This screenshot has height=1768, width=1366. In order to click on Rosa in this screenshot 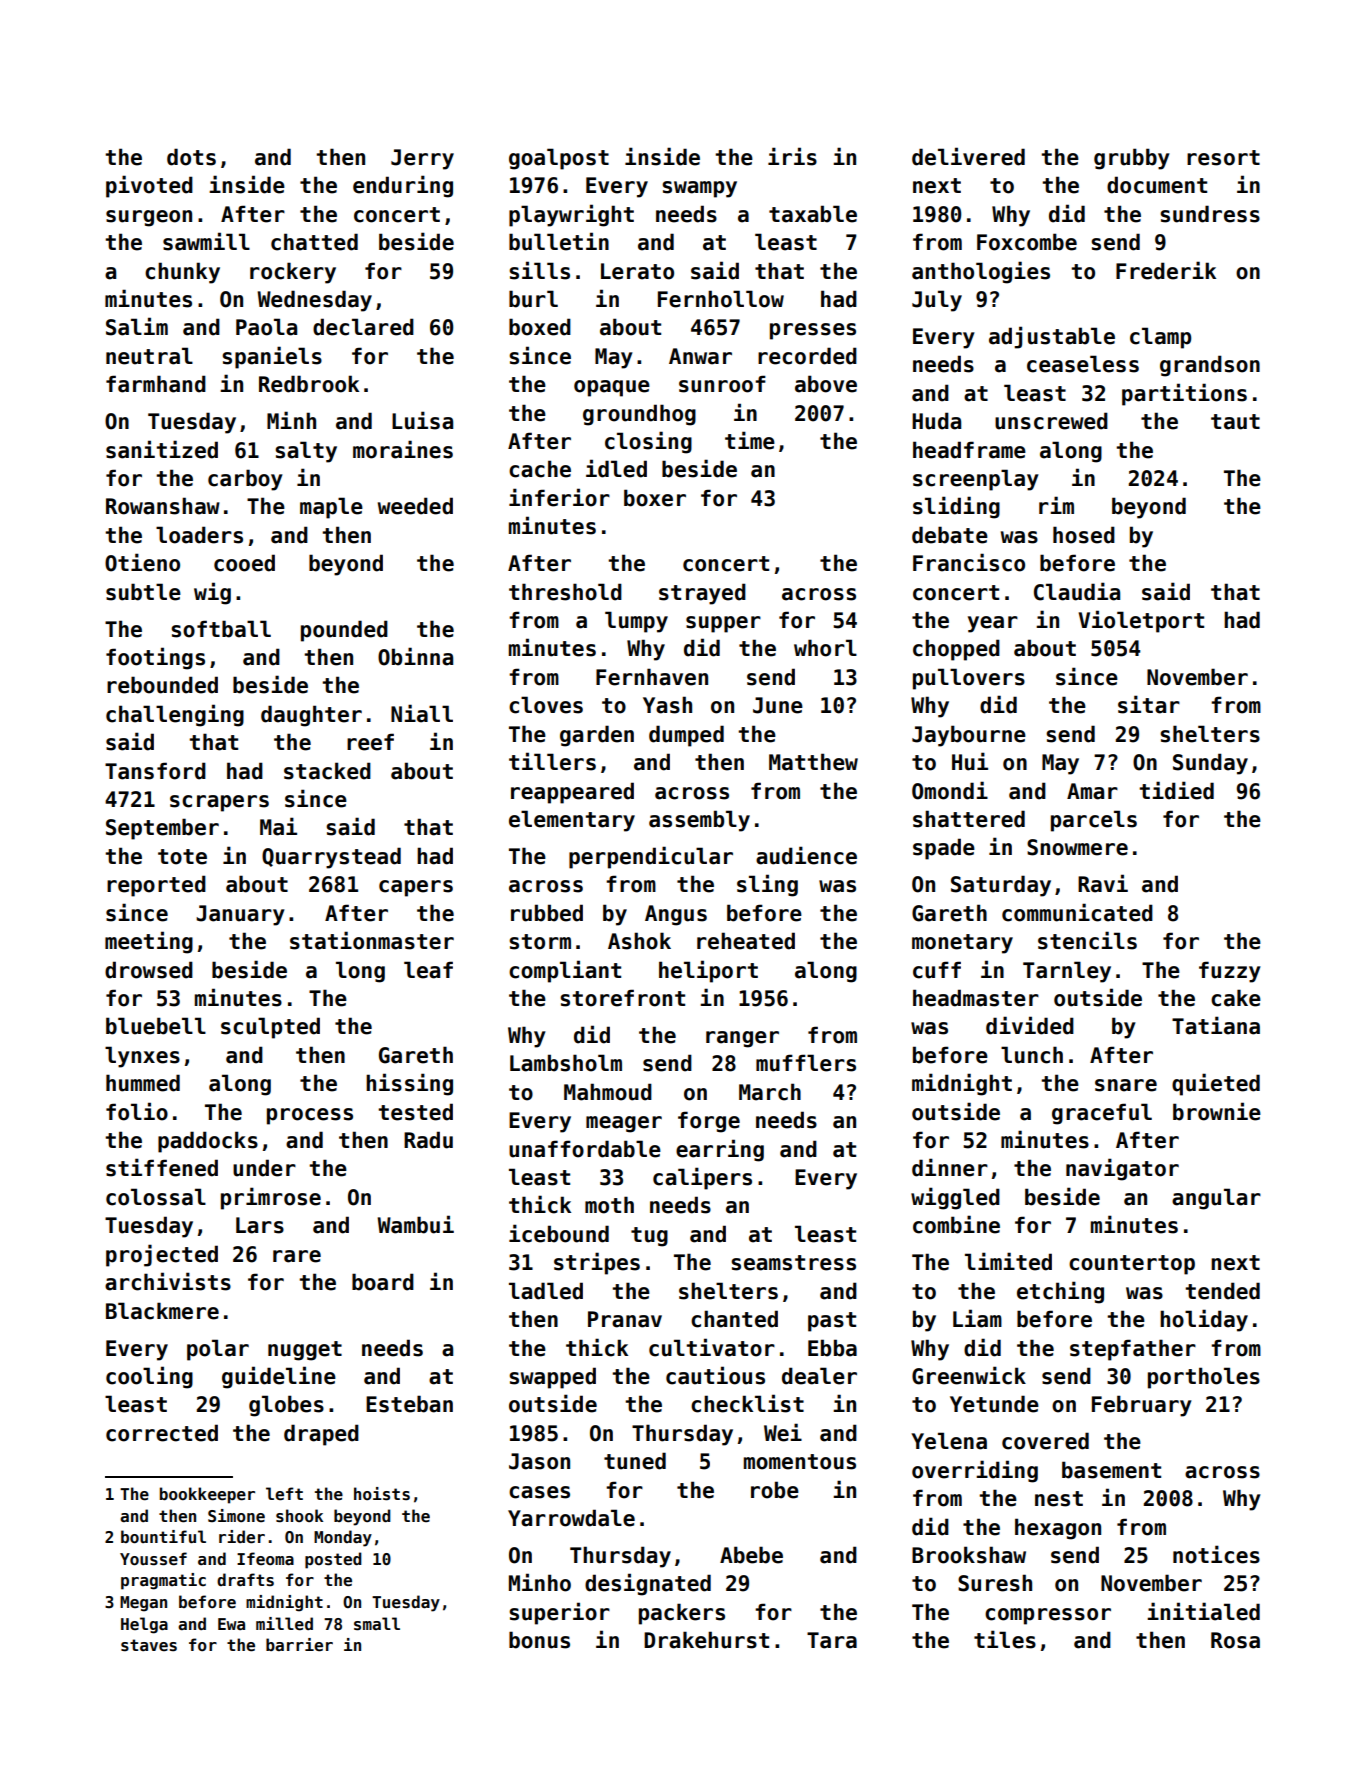, I will do `click(1235, 1640)`.
